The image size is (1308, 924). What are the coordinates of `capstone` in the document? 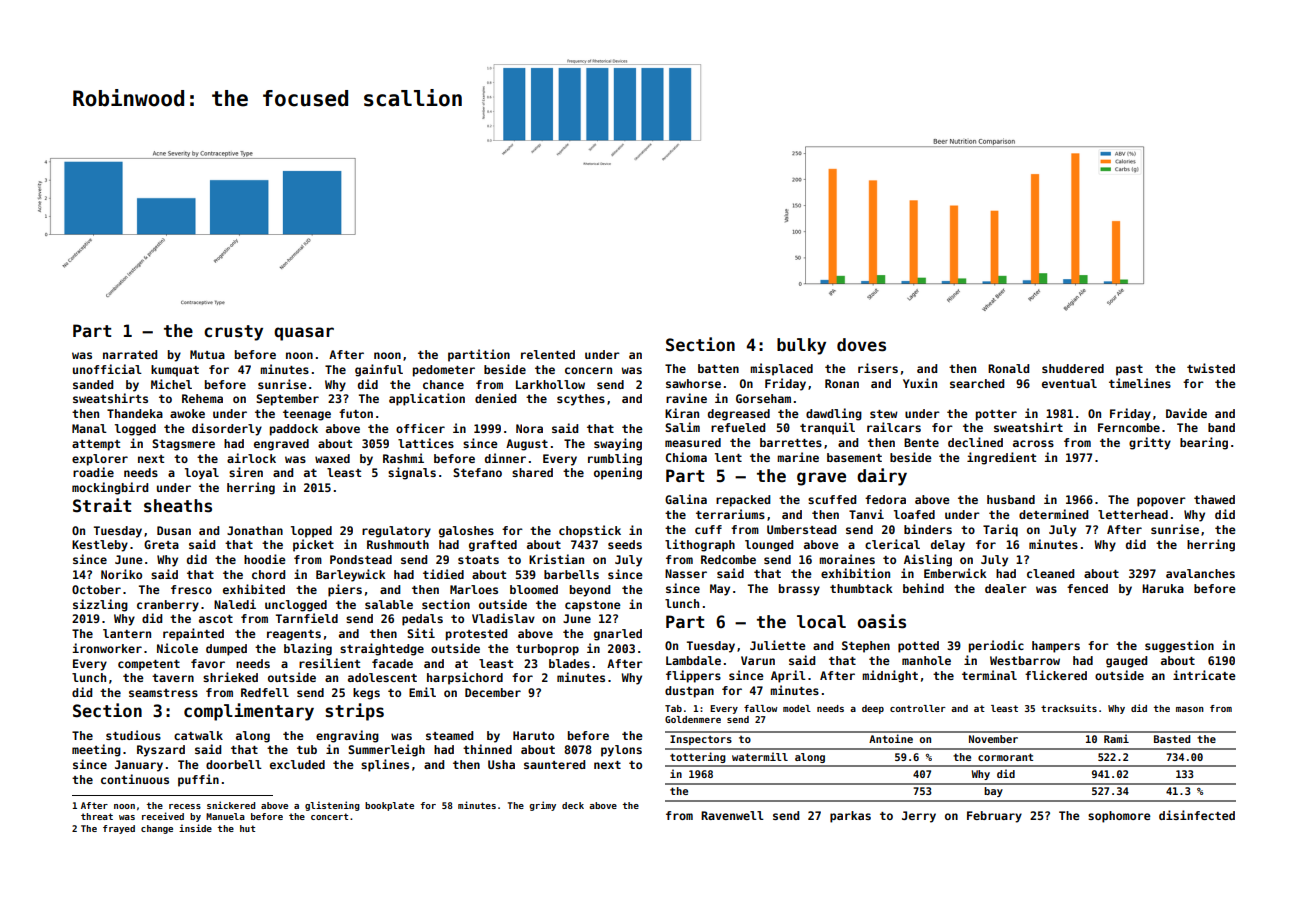 It's located at (593, 606).
